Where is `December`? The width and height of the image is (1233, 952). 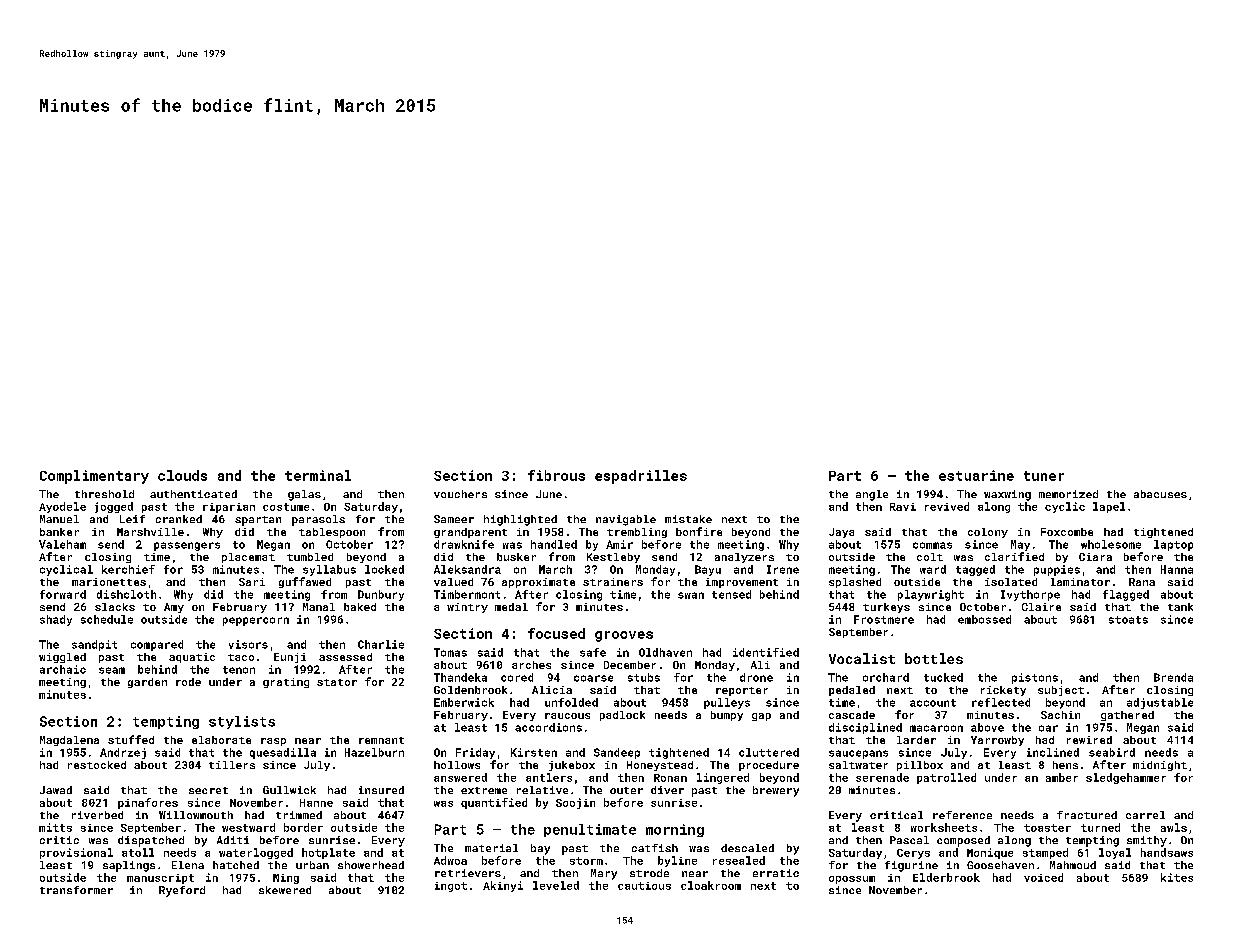
December is located at coordinates (630, 665).
